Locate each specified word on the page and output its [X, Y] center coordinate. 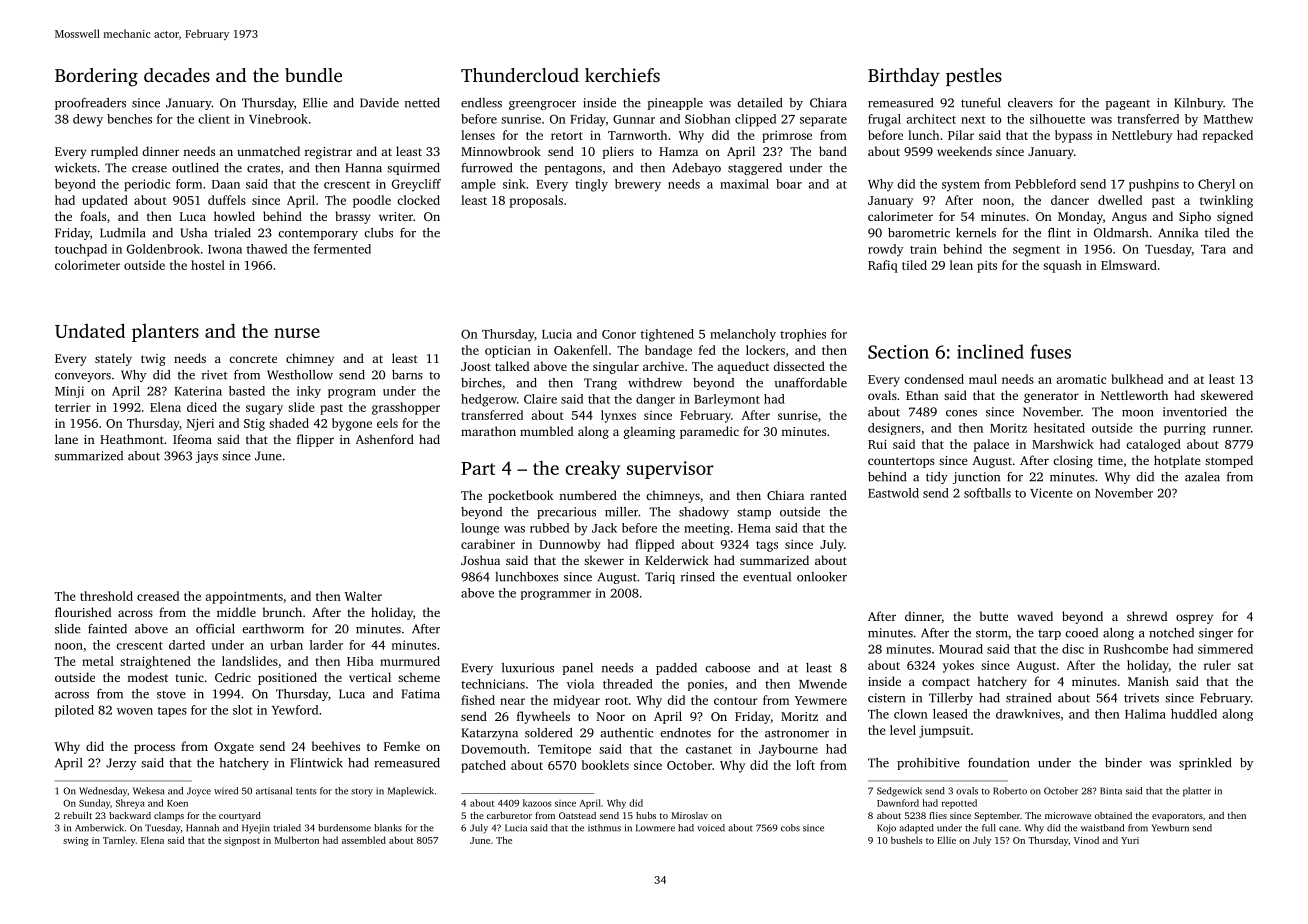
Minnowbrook [501, 151]
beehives [336, 746]
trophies [803, 335]
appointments [244, 598]
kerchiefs [622, 75]
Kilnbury [1198, 104]
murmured [410, 661]
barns [407, 375]
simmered [1225, 649]
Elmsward [1129, 265]
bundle [313, 75]
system [961, 186]
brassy [352, 217]
